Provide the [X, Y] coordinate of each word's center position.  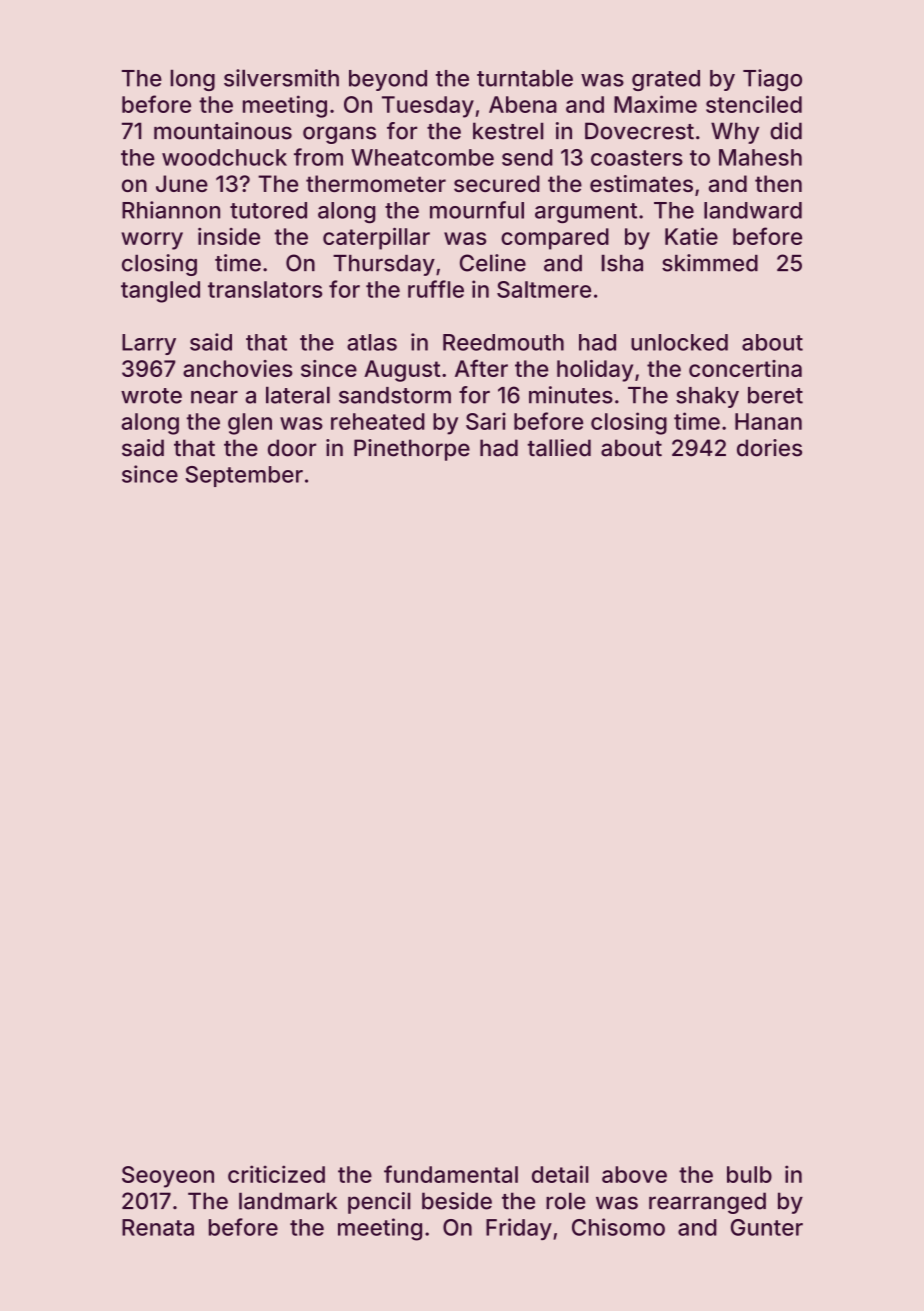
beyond [388, 80]
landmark [288, 1201]
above [634, 1174]
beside [457, 1201]
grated [666, 80]
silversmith [281, 78]
